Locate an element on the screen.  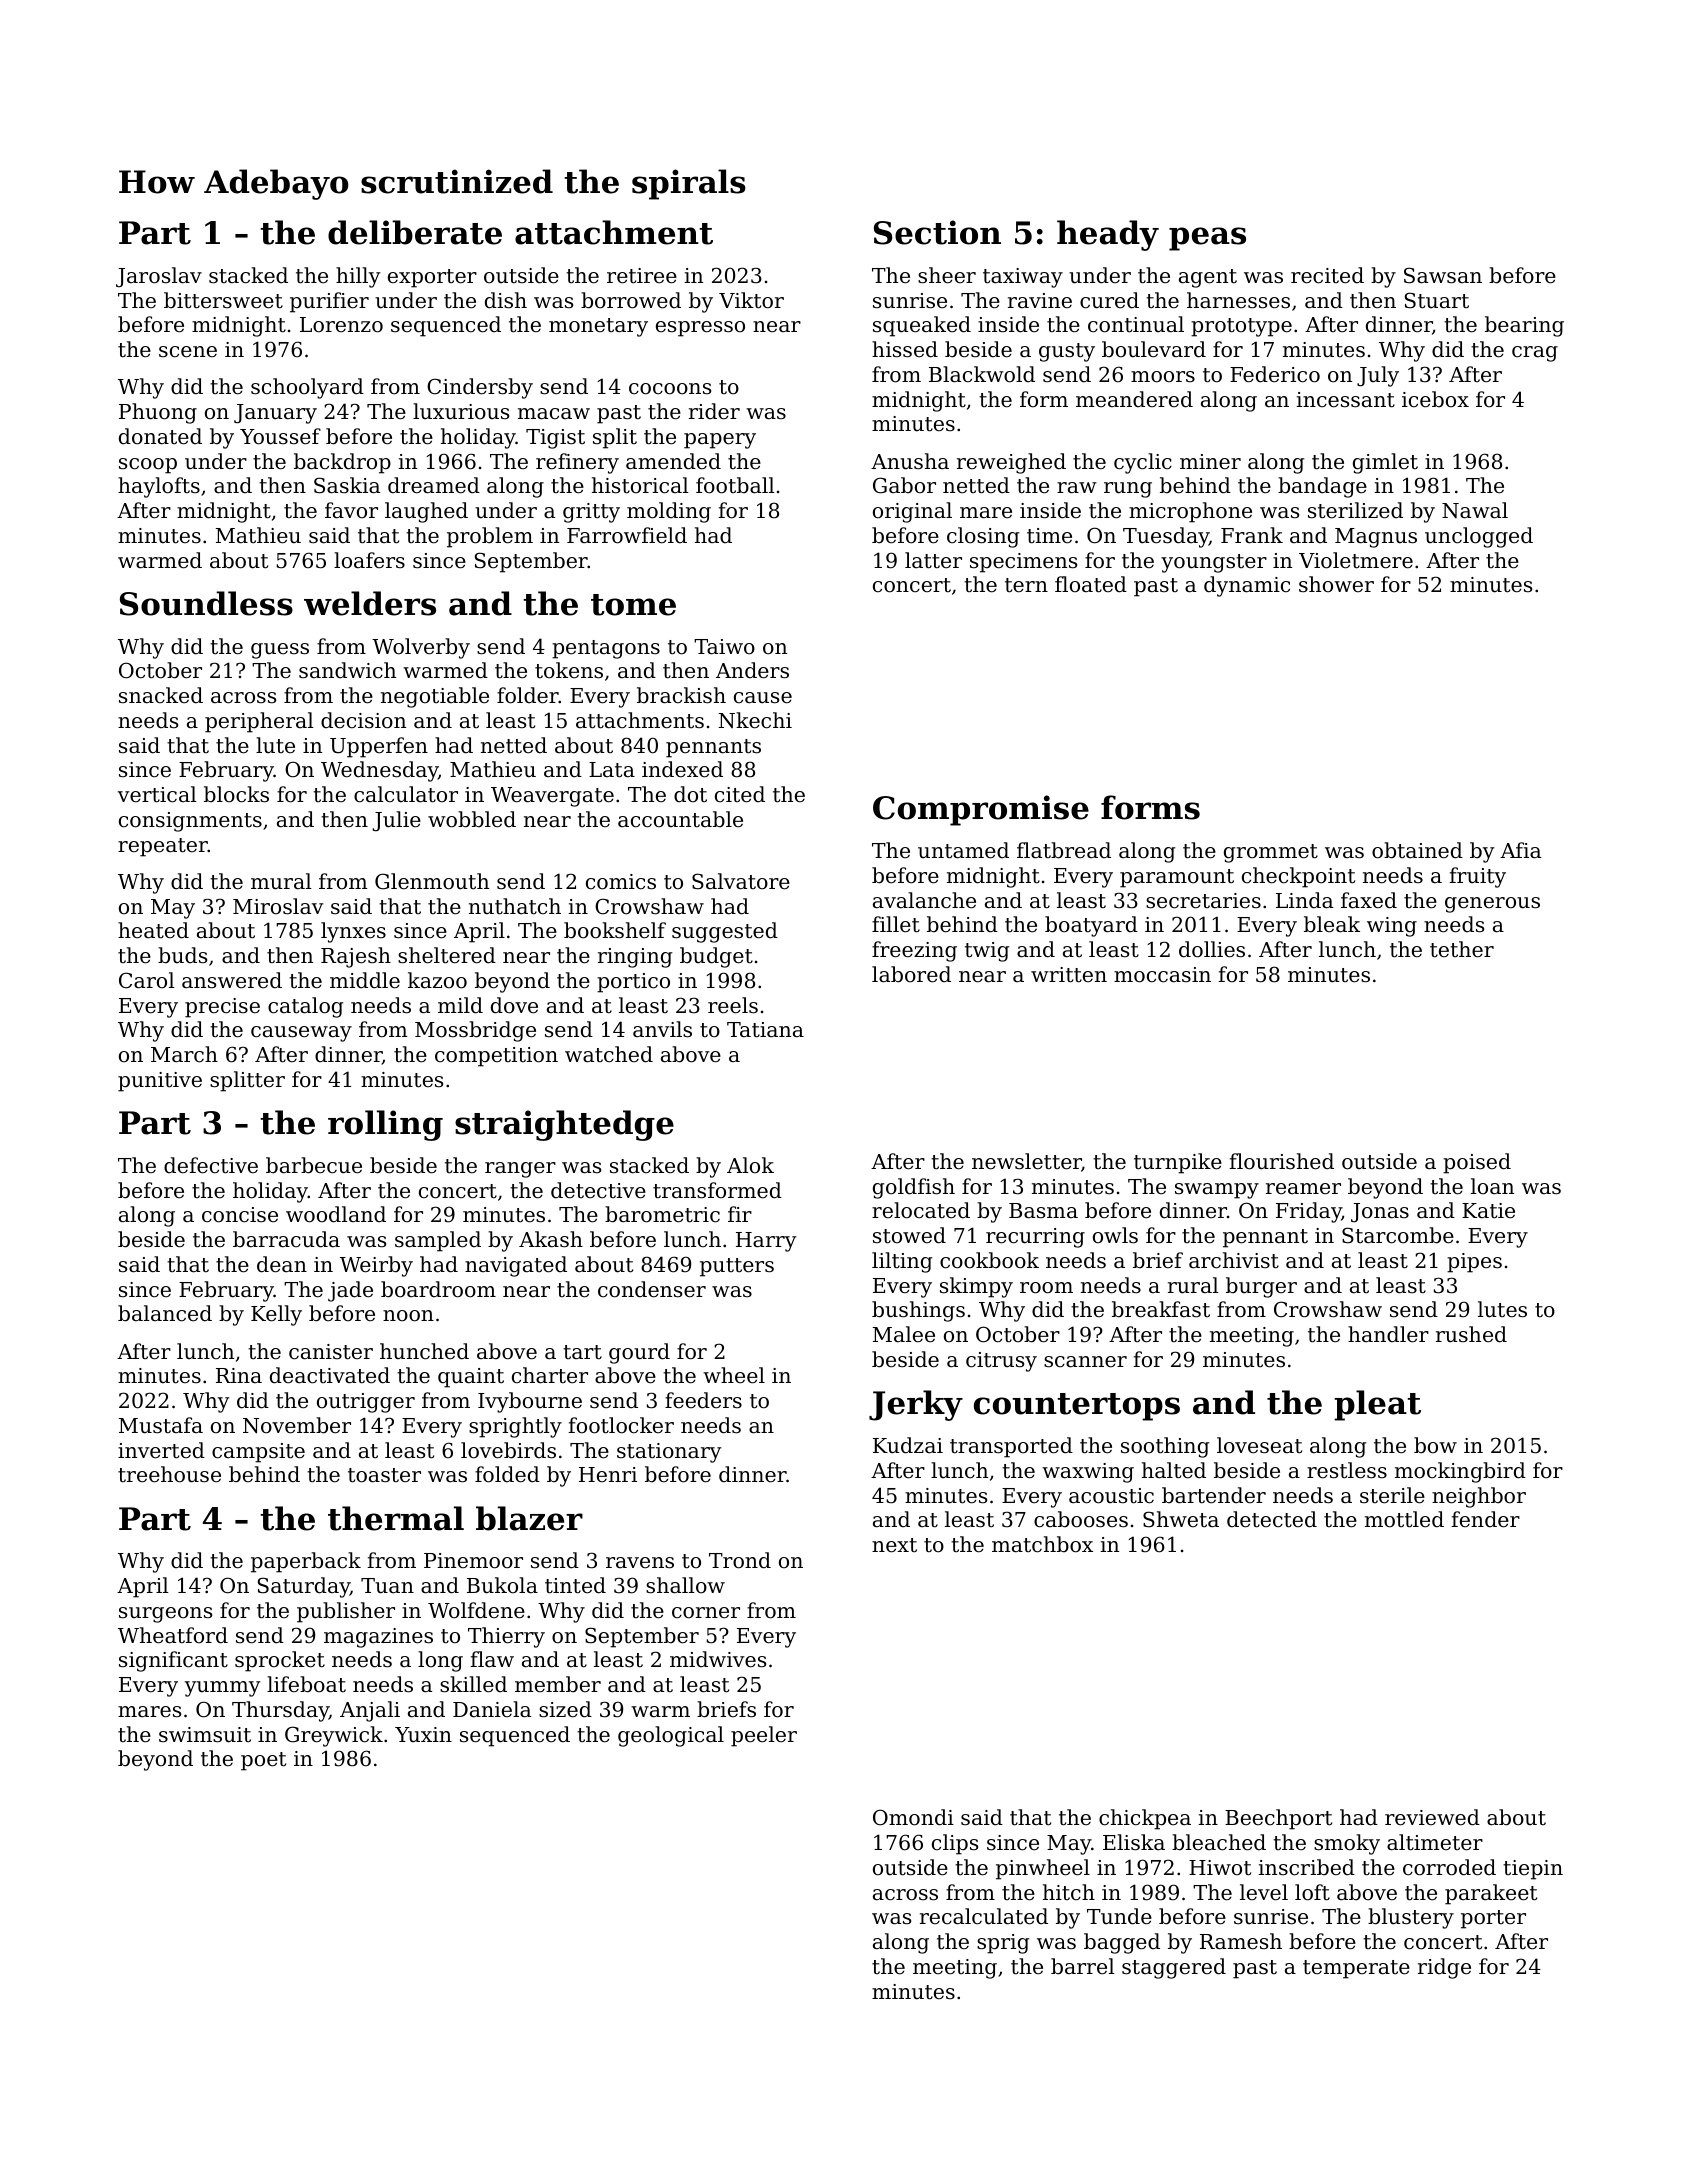
retiree is located at coordinates (642, 276).
